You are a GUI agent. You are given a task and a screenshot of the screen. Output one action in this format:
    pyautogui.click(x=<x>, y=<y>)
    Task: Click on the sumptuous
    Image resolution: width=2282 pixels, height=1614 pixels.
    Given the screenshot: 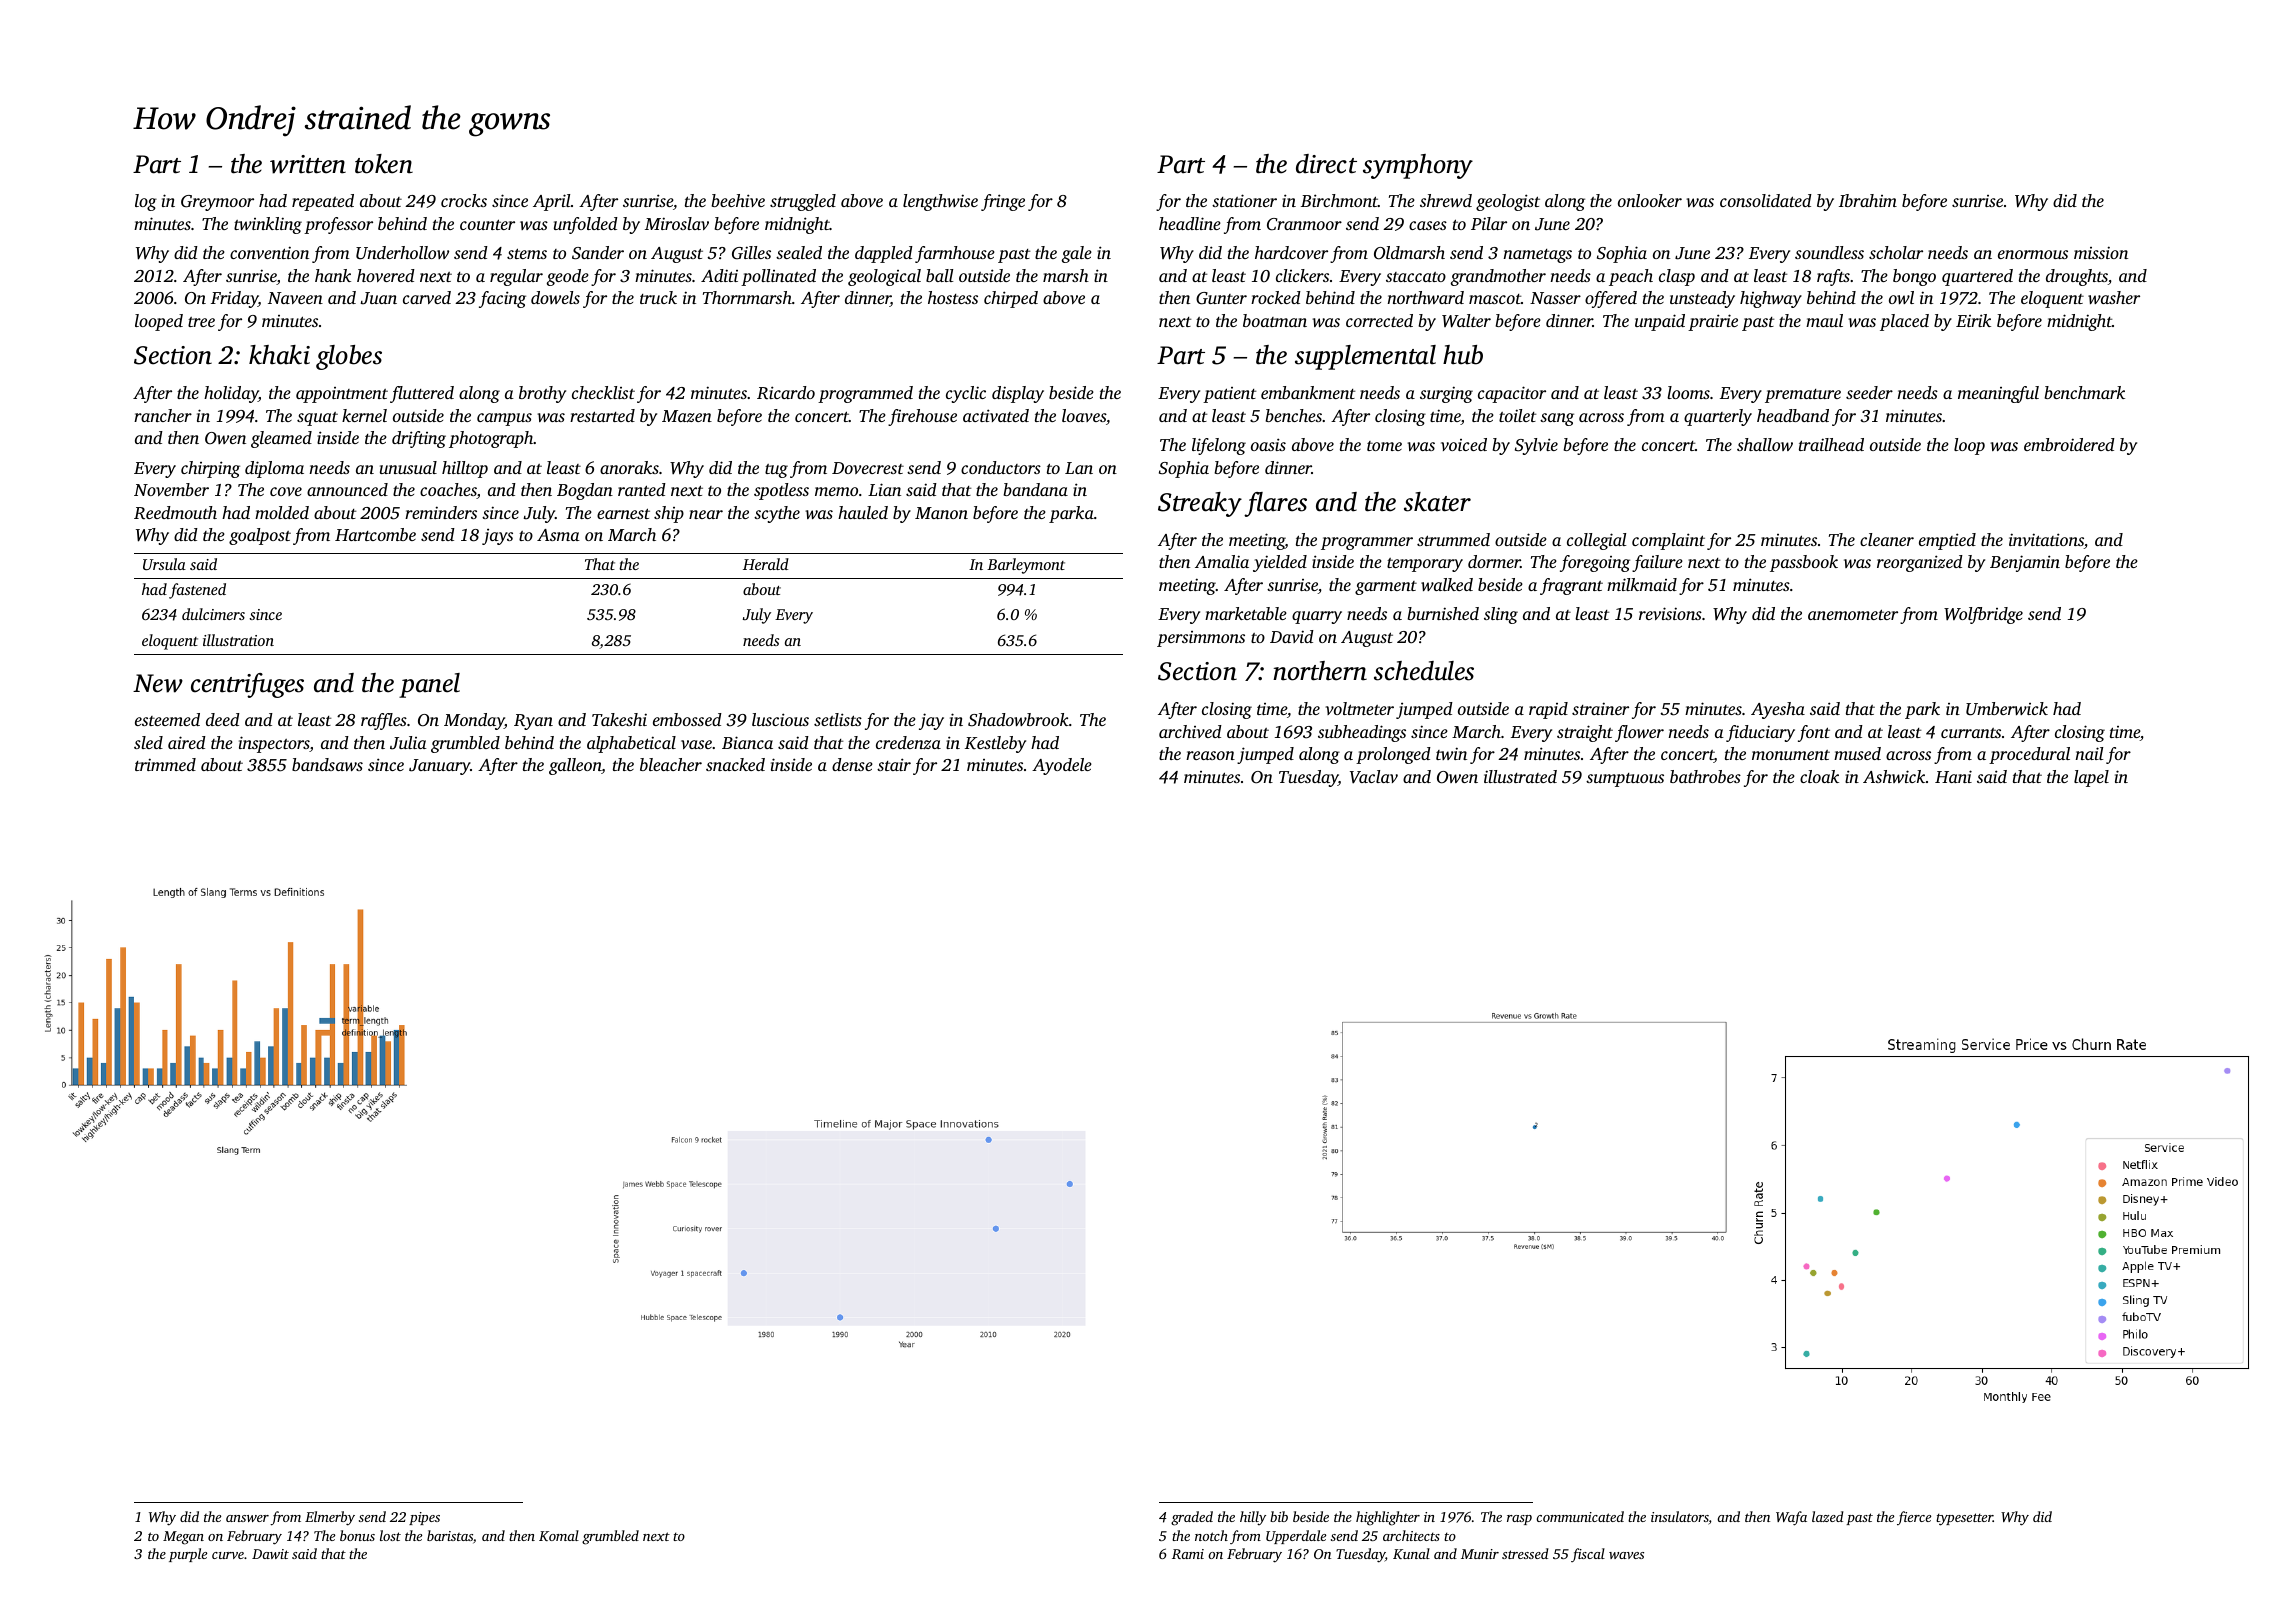 What is the action you would take?
    pyautogui.click(x=1625, y=780)
